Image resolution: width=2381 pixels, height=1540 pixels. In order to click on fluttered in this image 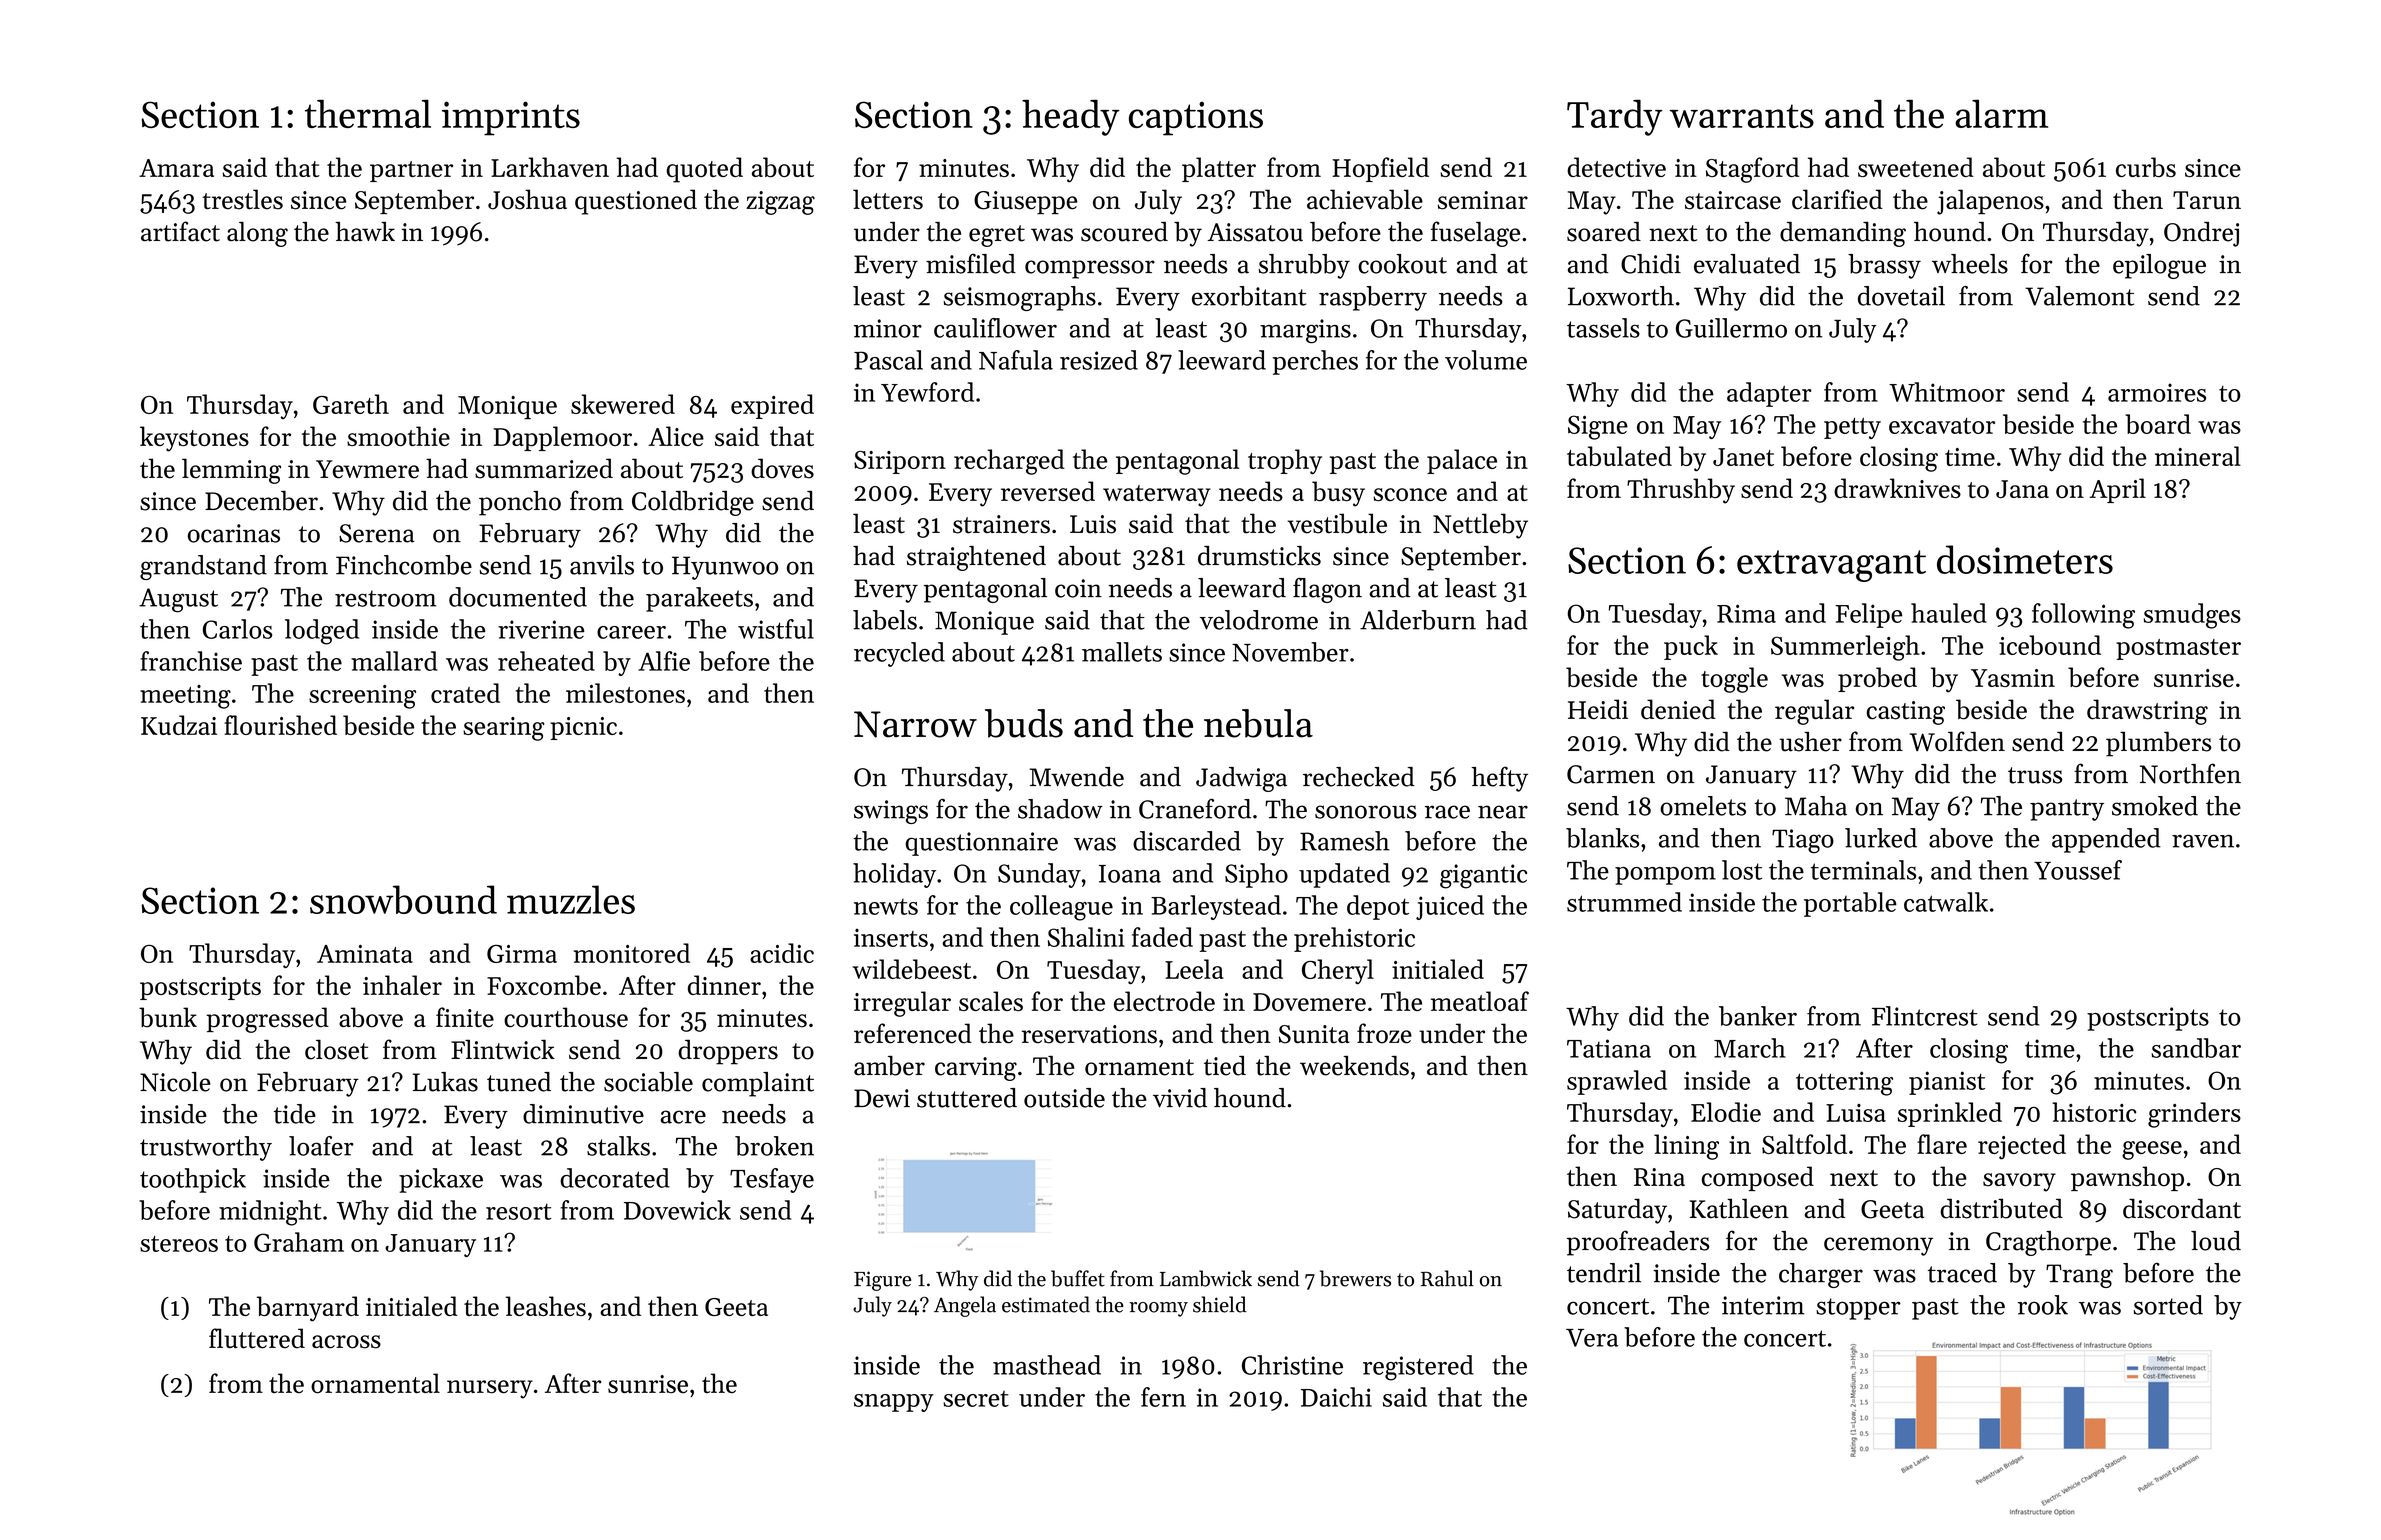, I will do `click(257, 1338)`.
